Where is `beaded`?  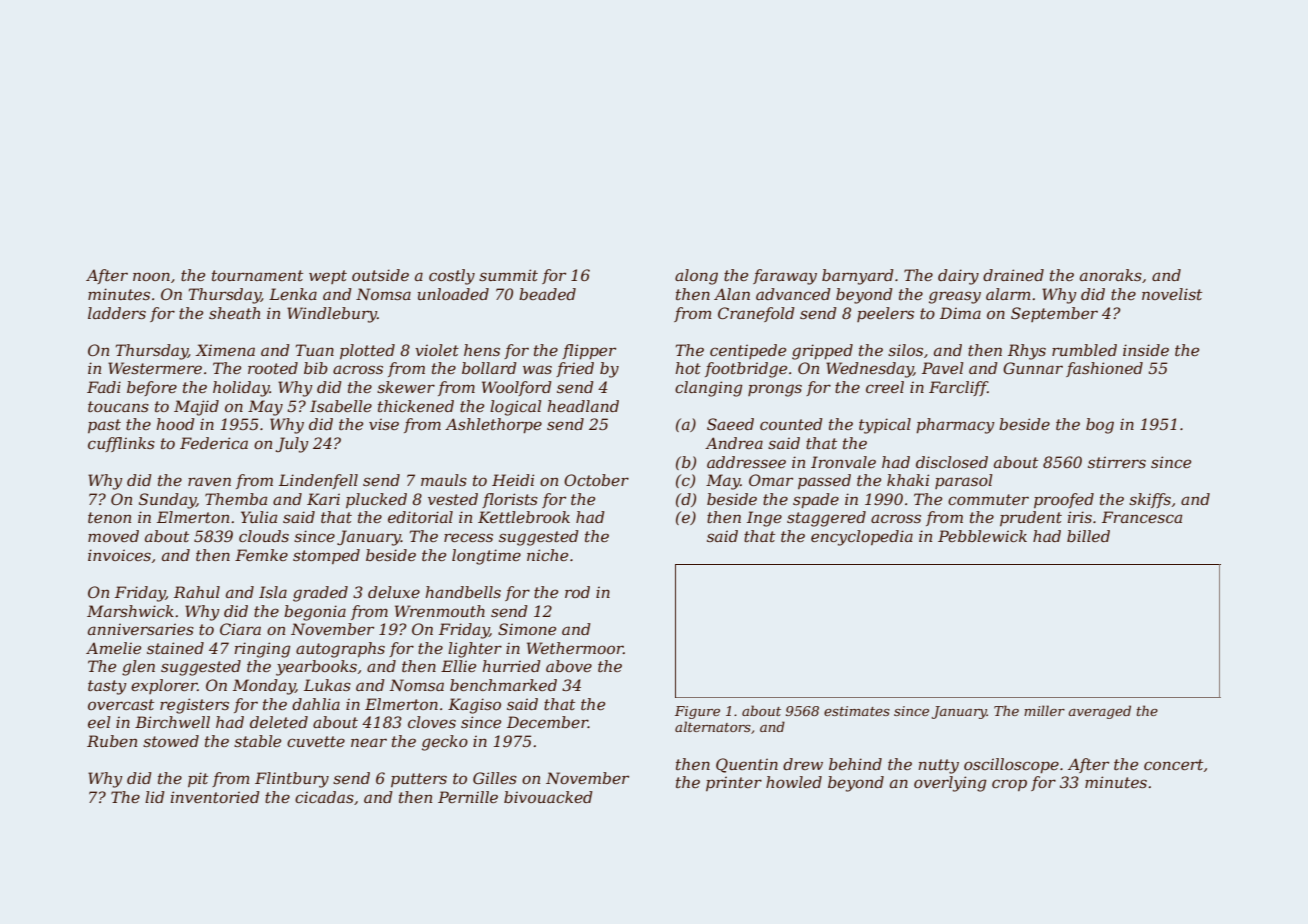 beaded is located at coordinates (547, 294).
